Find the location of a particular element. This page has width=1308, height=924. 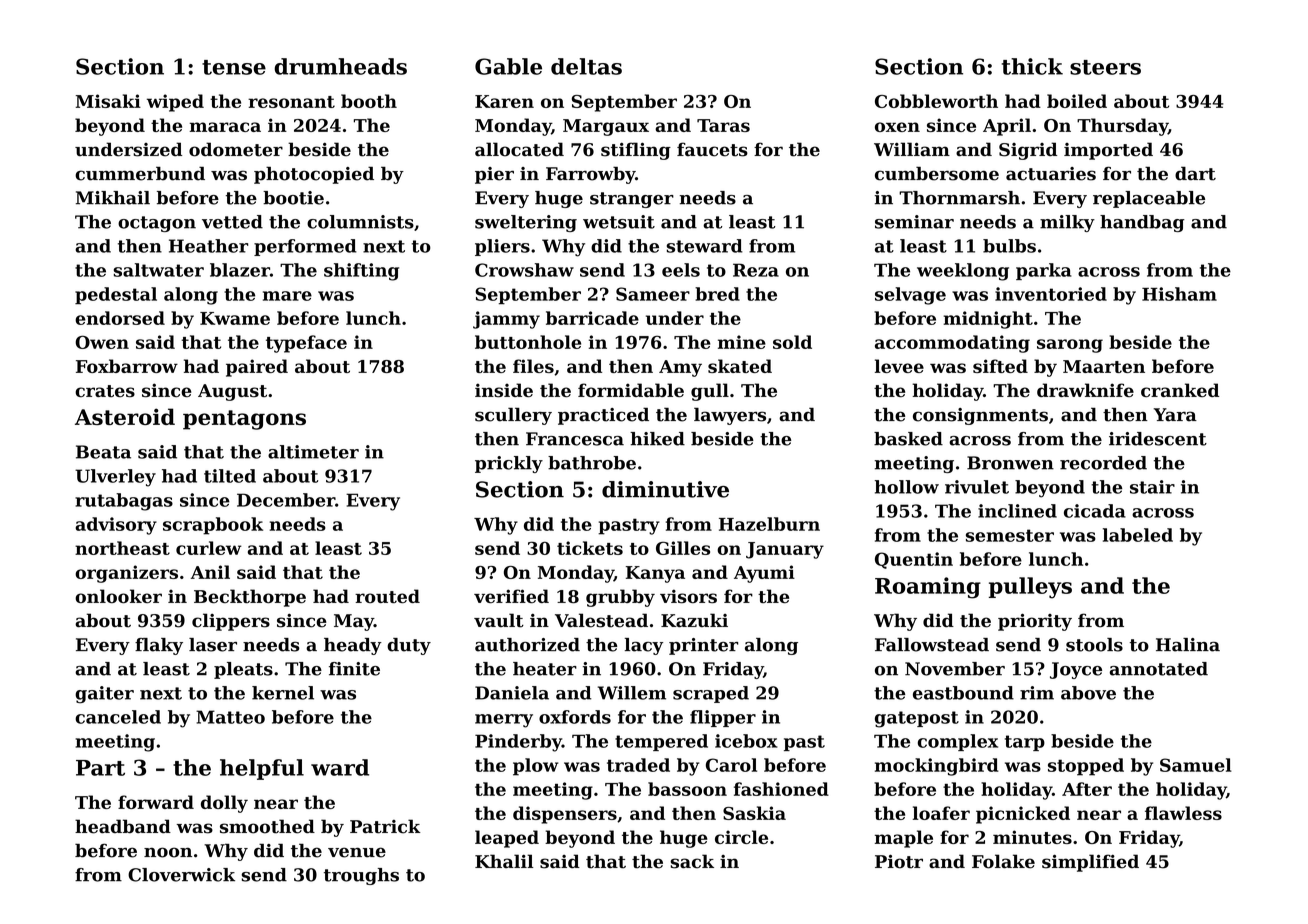

deltas is located at coordinates (586, 66).
